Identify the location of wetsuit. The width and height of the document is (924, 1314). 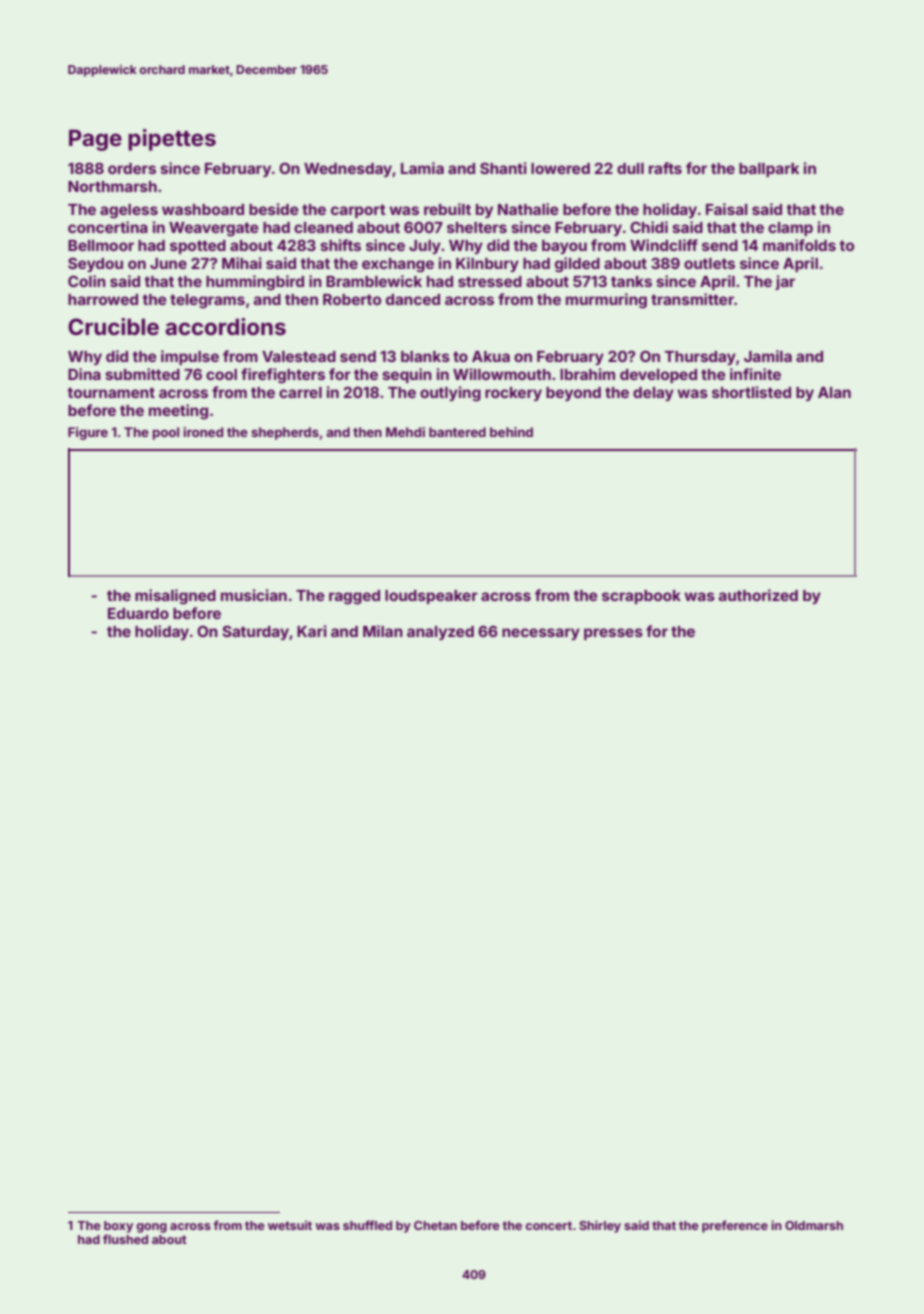
(290, 1225).
